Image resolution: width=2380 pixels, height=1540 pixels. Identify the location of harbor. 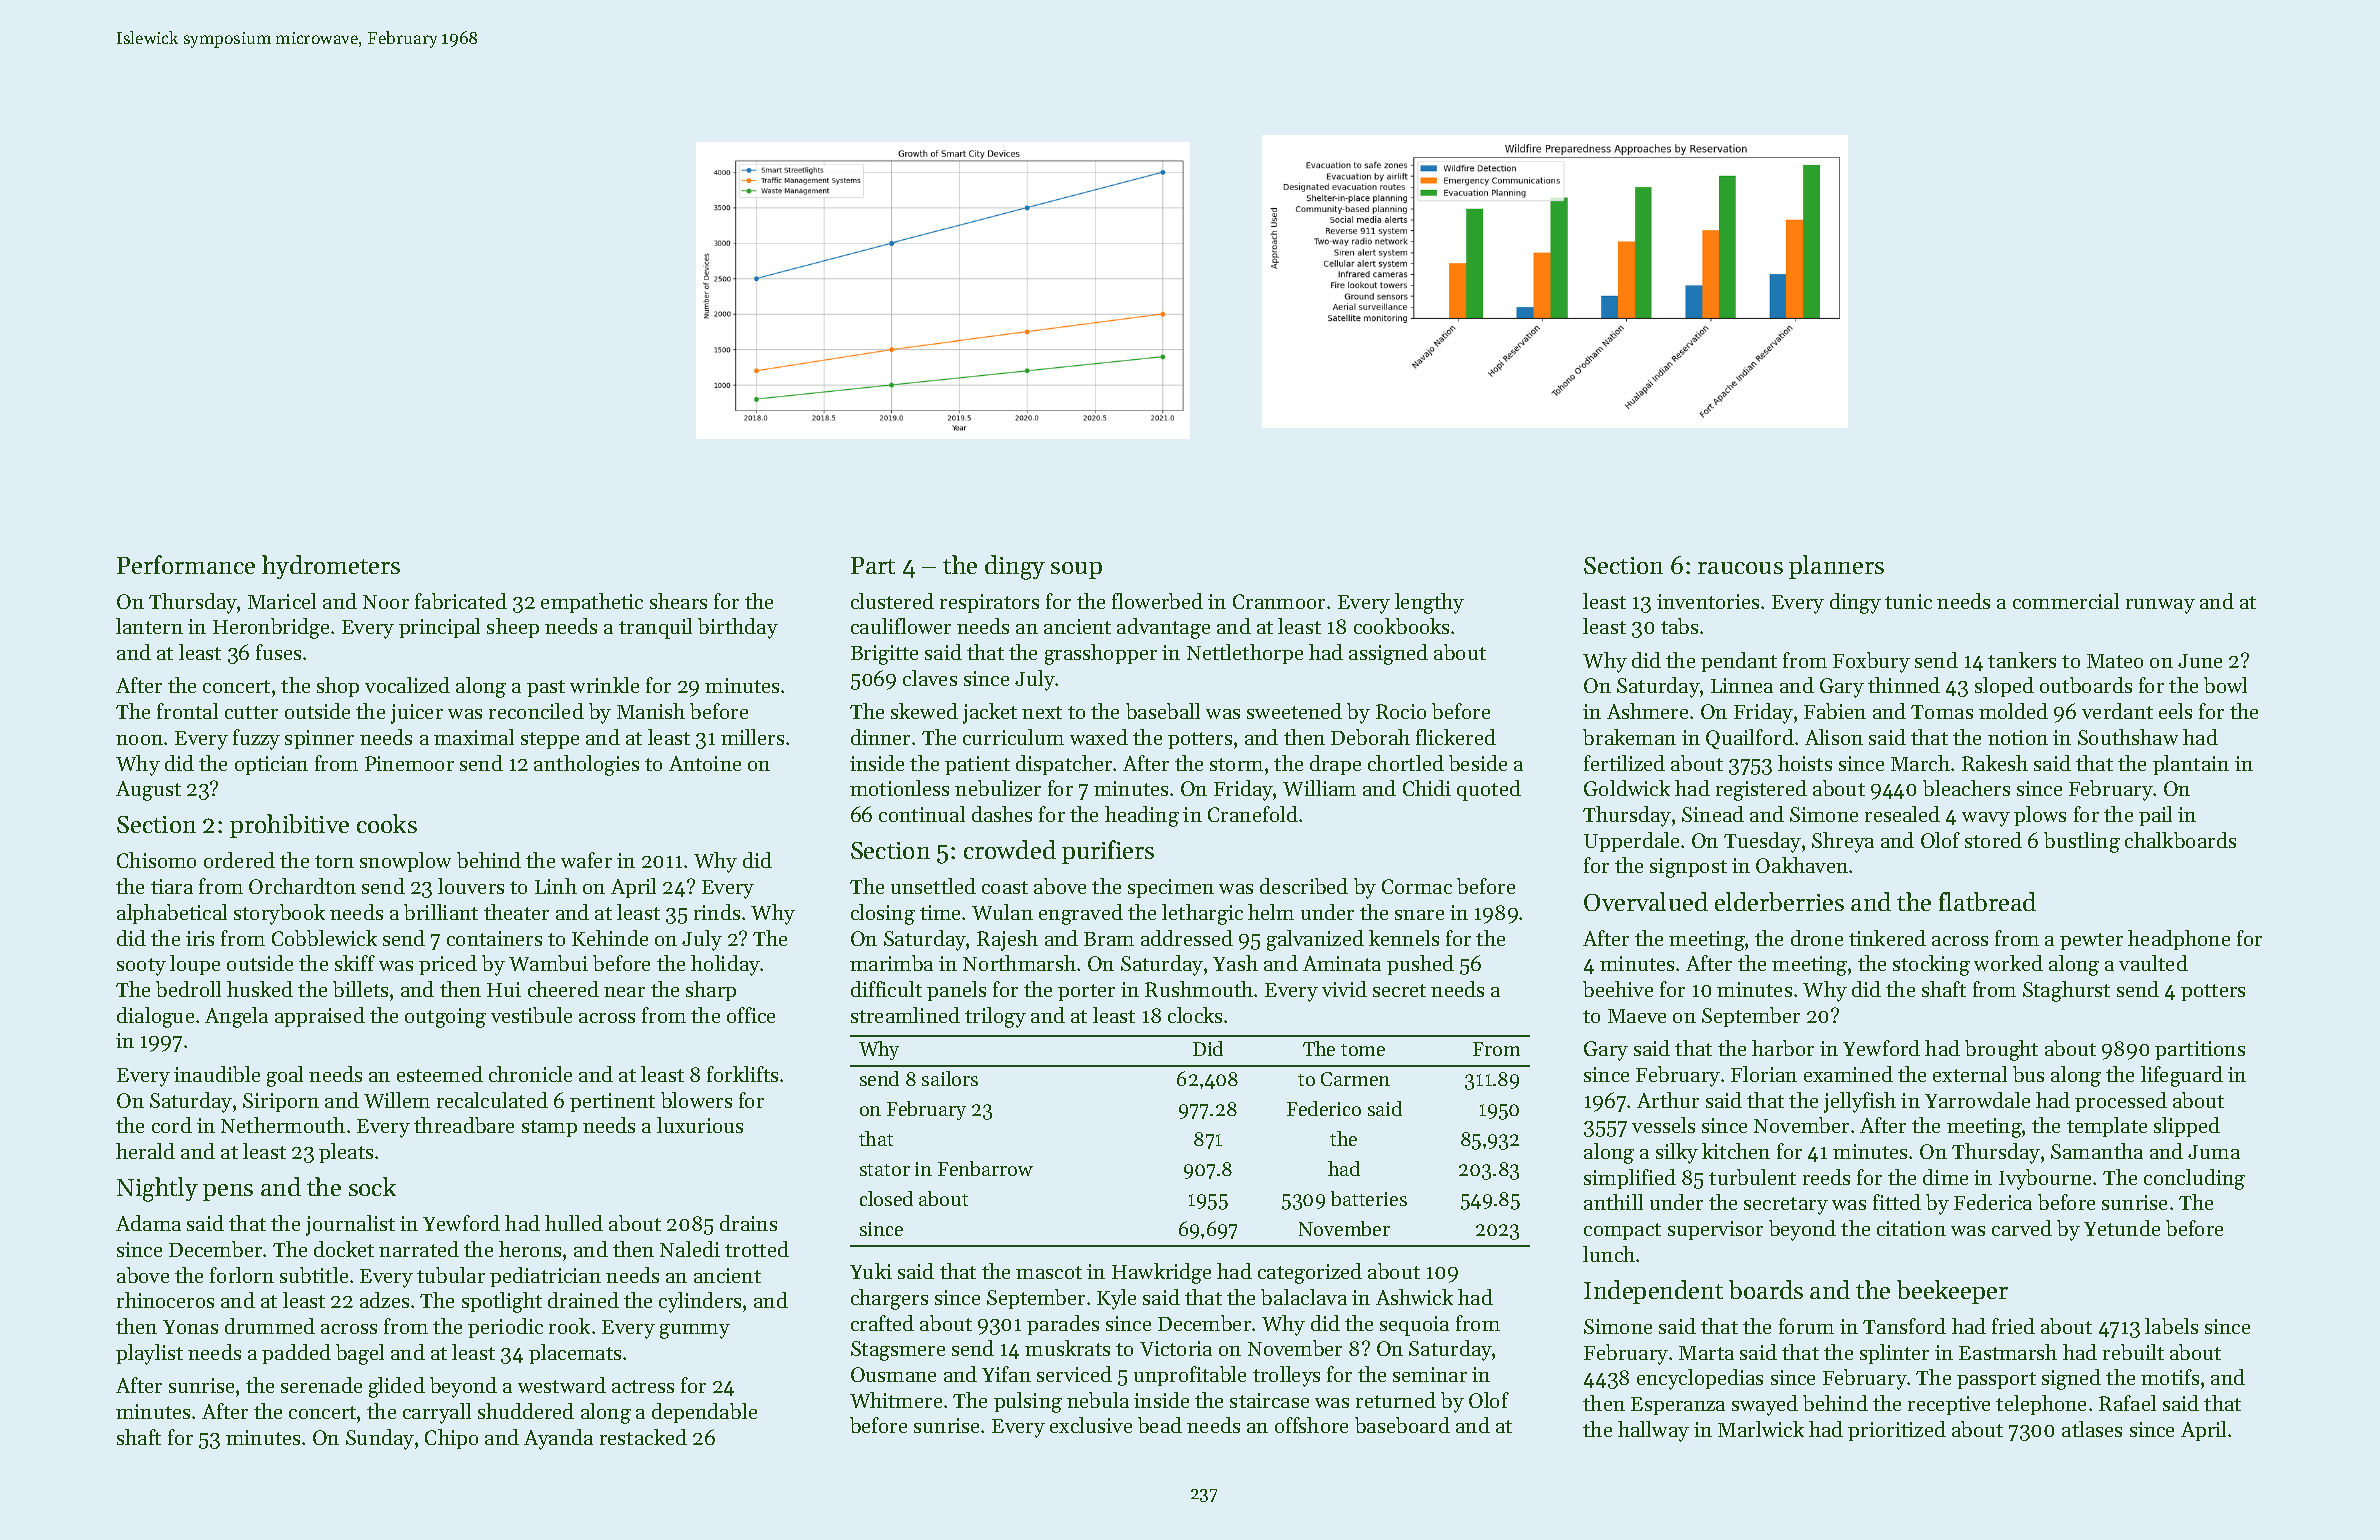
(1783, 1048).
